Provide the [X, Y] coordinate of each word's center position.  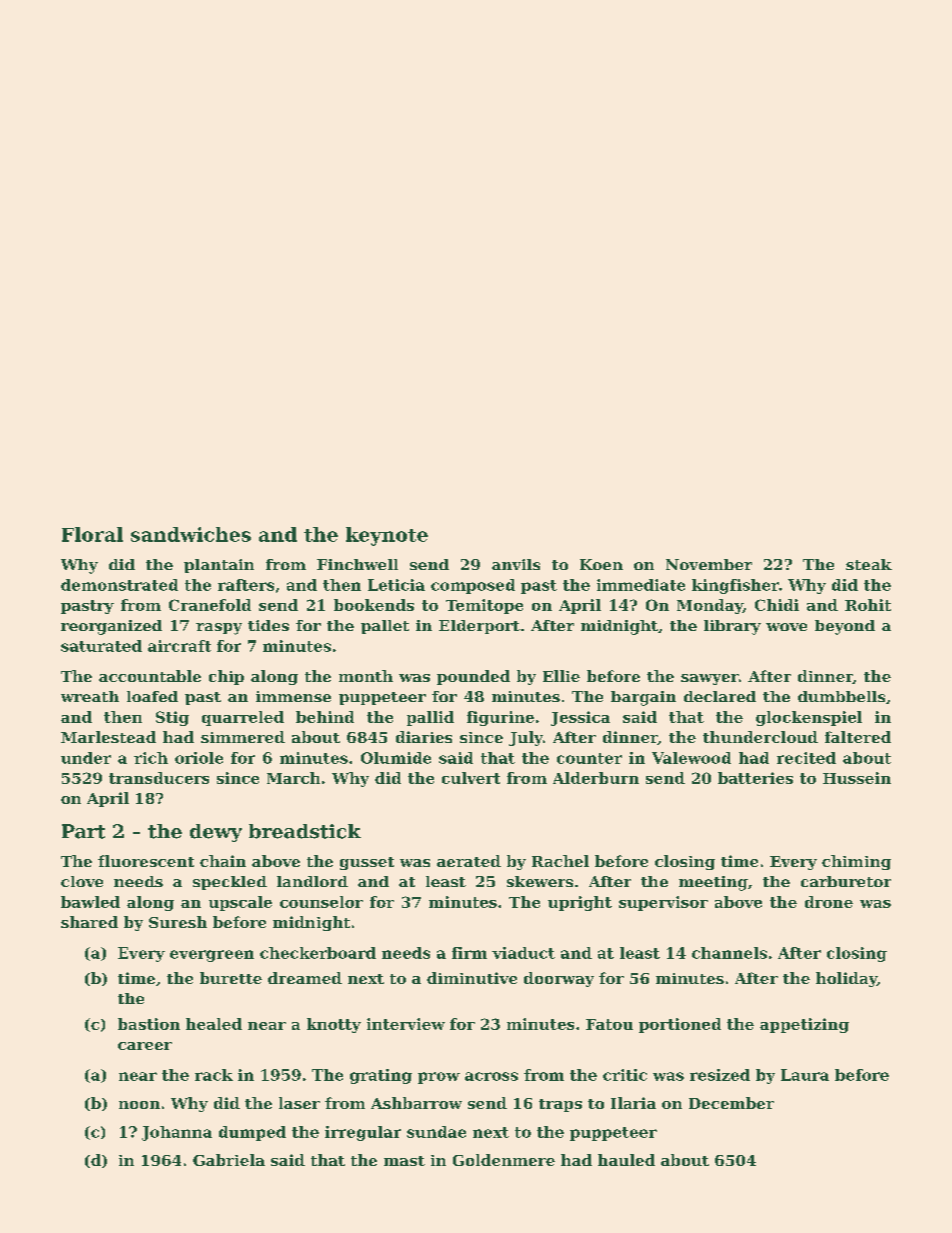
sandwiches [191, 534]
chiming [856, 862]
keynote [387, 536]
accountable [150, 676]
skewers [540, 881]
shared [89, 922]
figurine [500, 718]
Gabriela [229, 1160]
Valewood [691, 758]
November [709, 564]
